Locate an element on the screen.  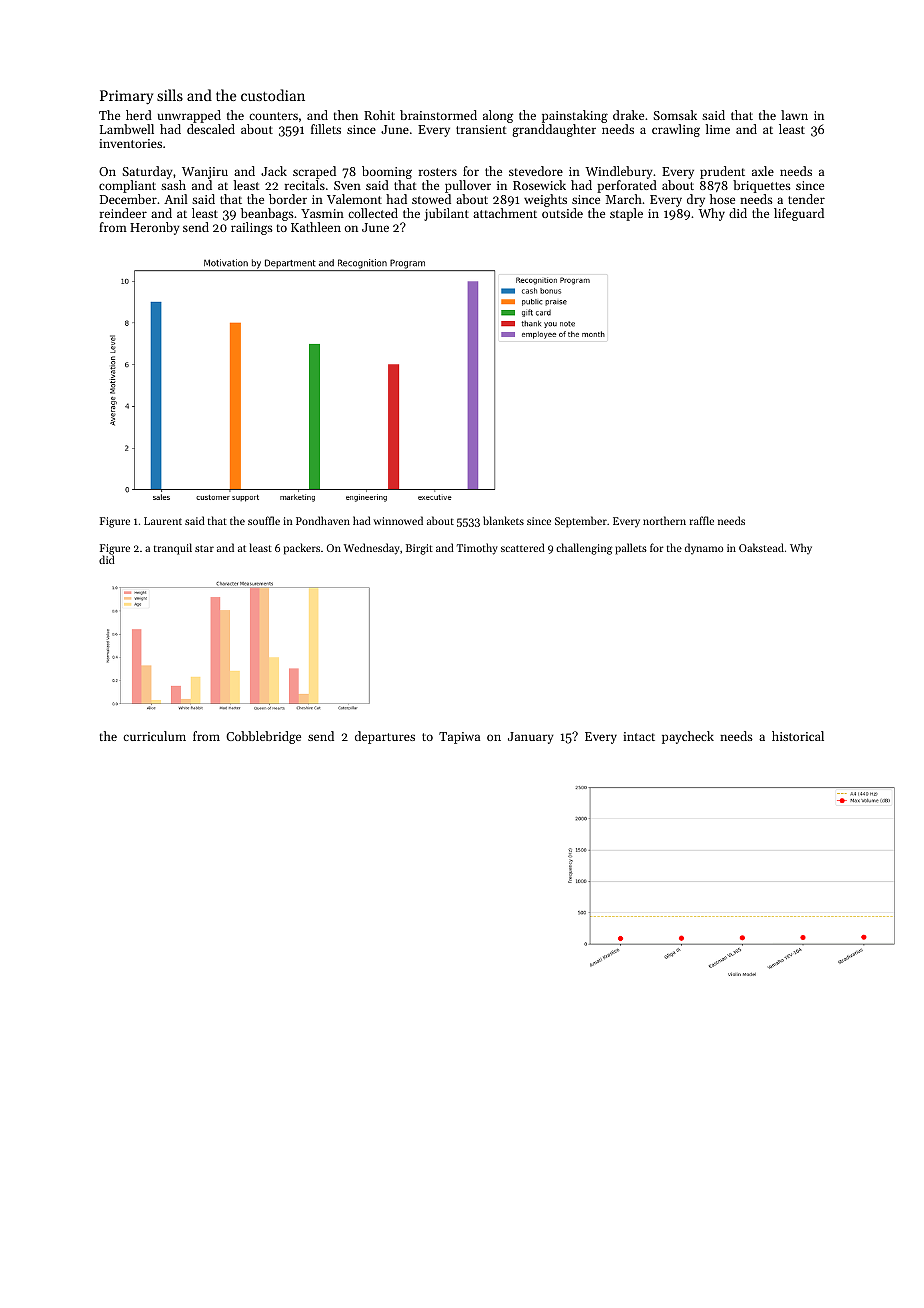
Heronby is located at coordinates (155, 228).
